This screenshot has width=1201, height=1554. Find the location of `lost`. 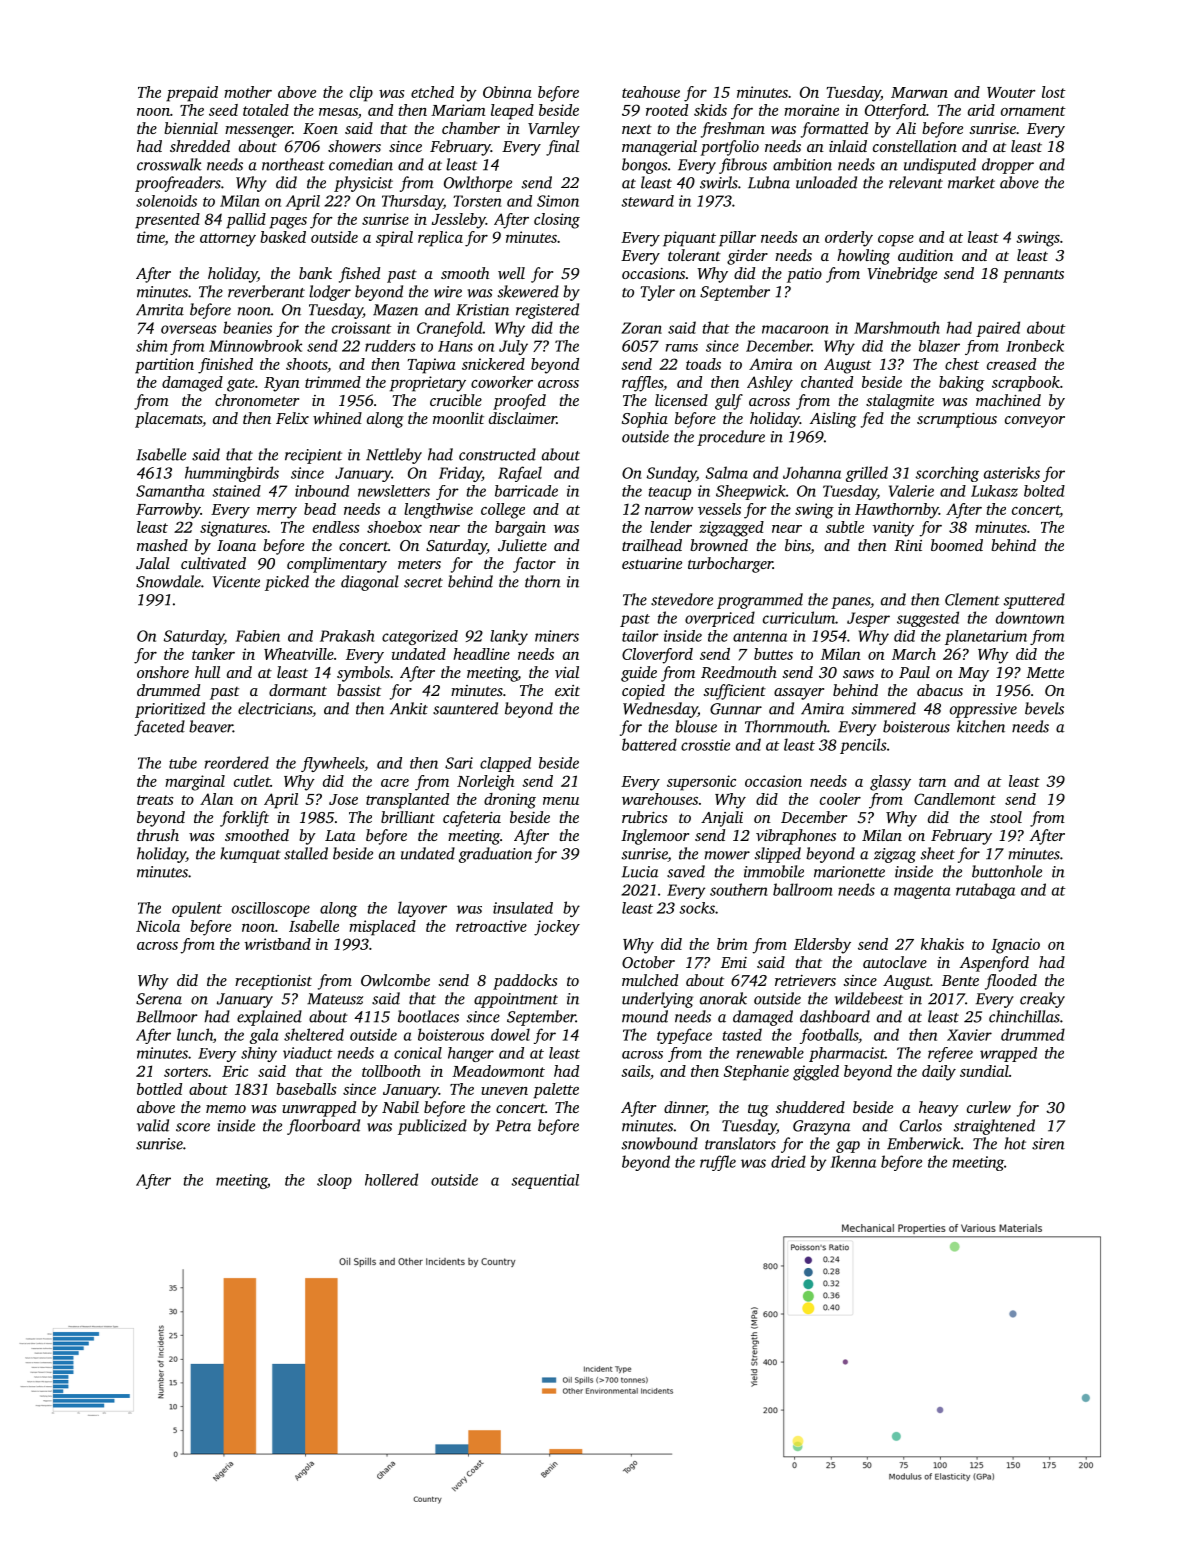

lost is located at coordinates (1054, 92).
